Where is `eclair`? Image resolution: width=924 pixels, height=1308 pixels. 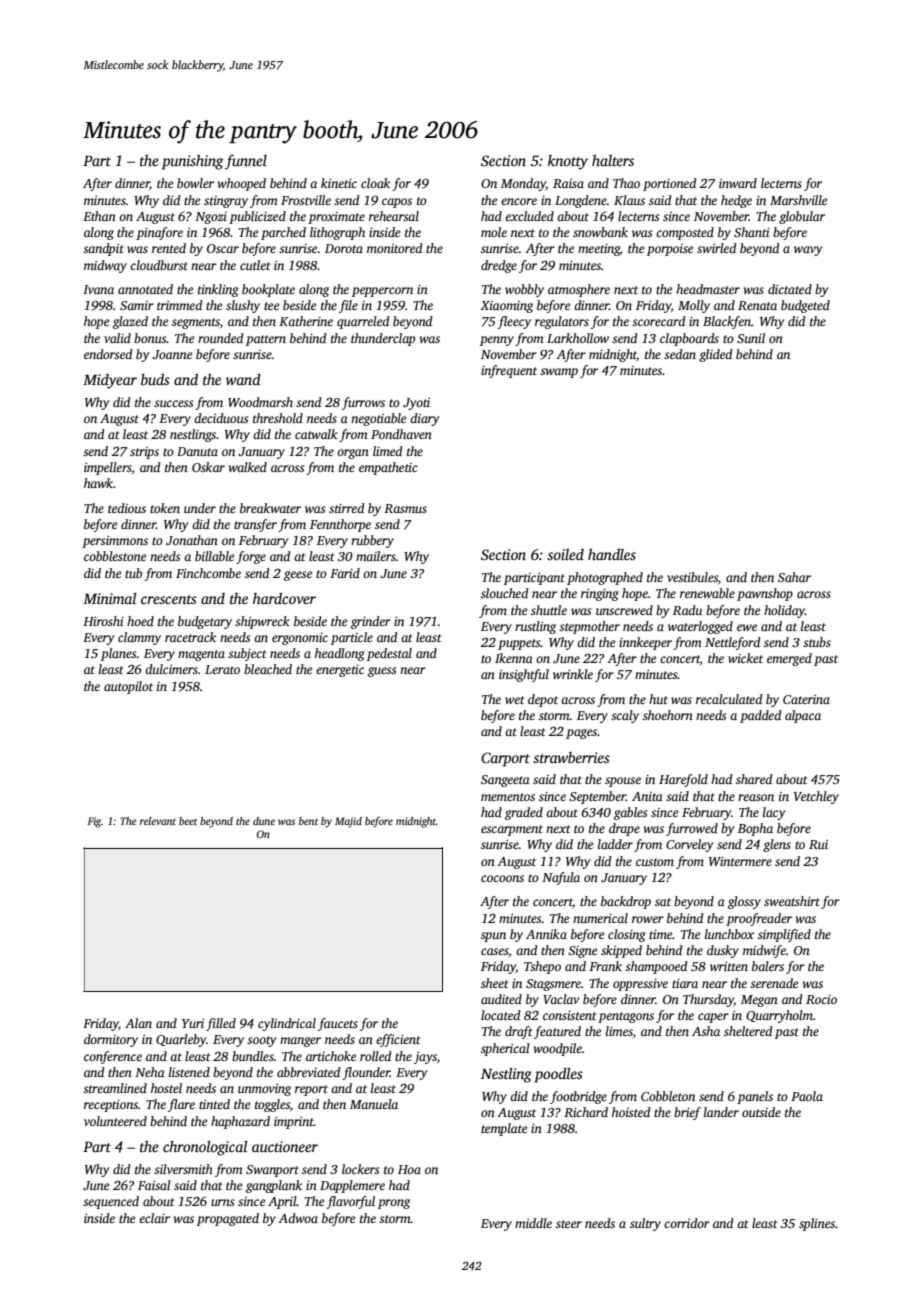 eclair is located at coordinates (154, 1218).
